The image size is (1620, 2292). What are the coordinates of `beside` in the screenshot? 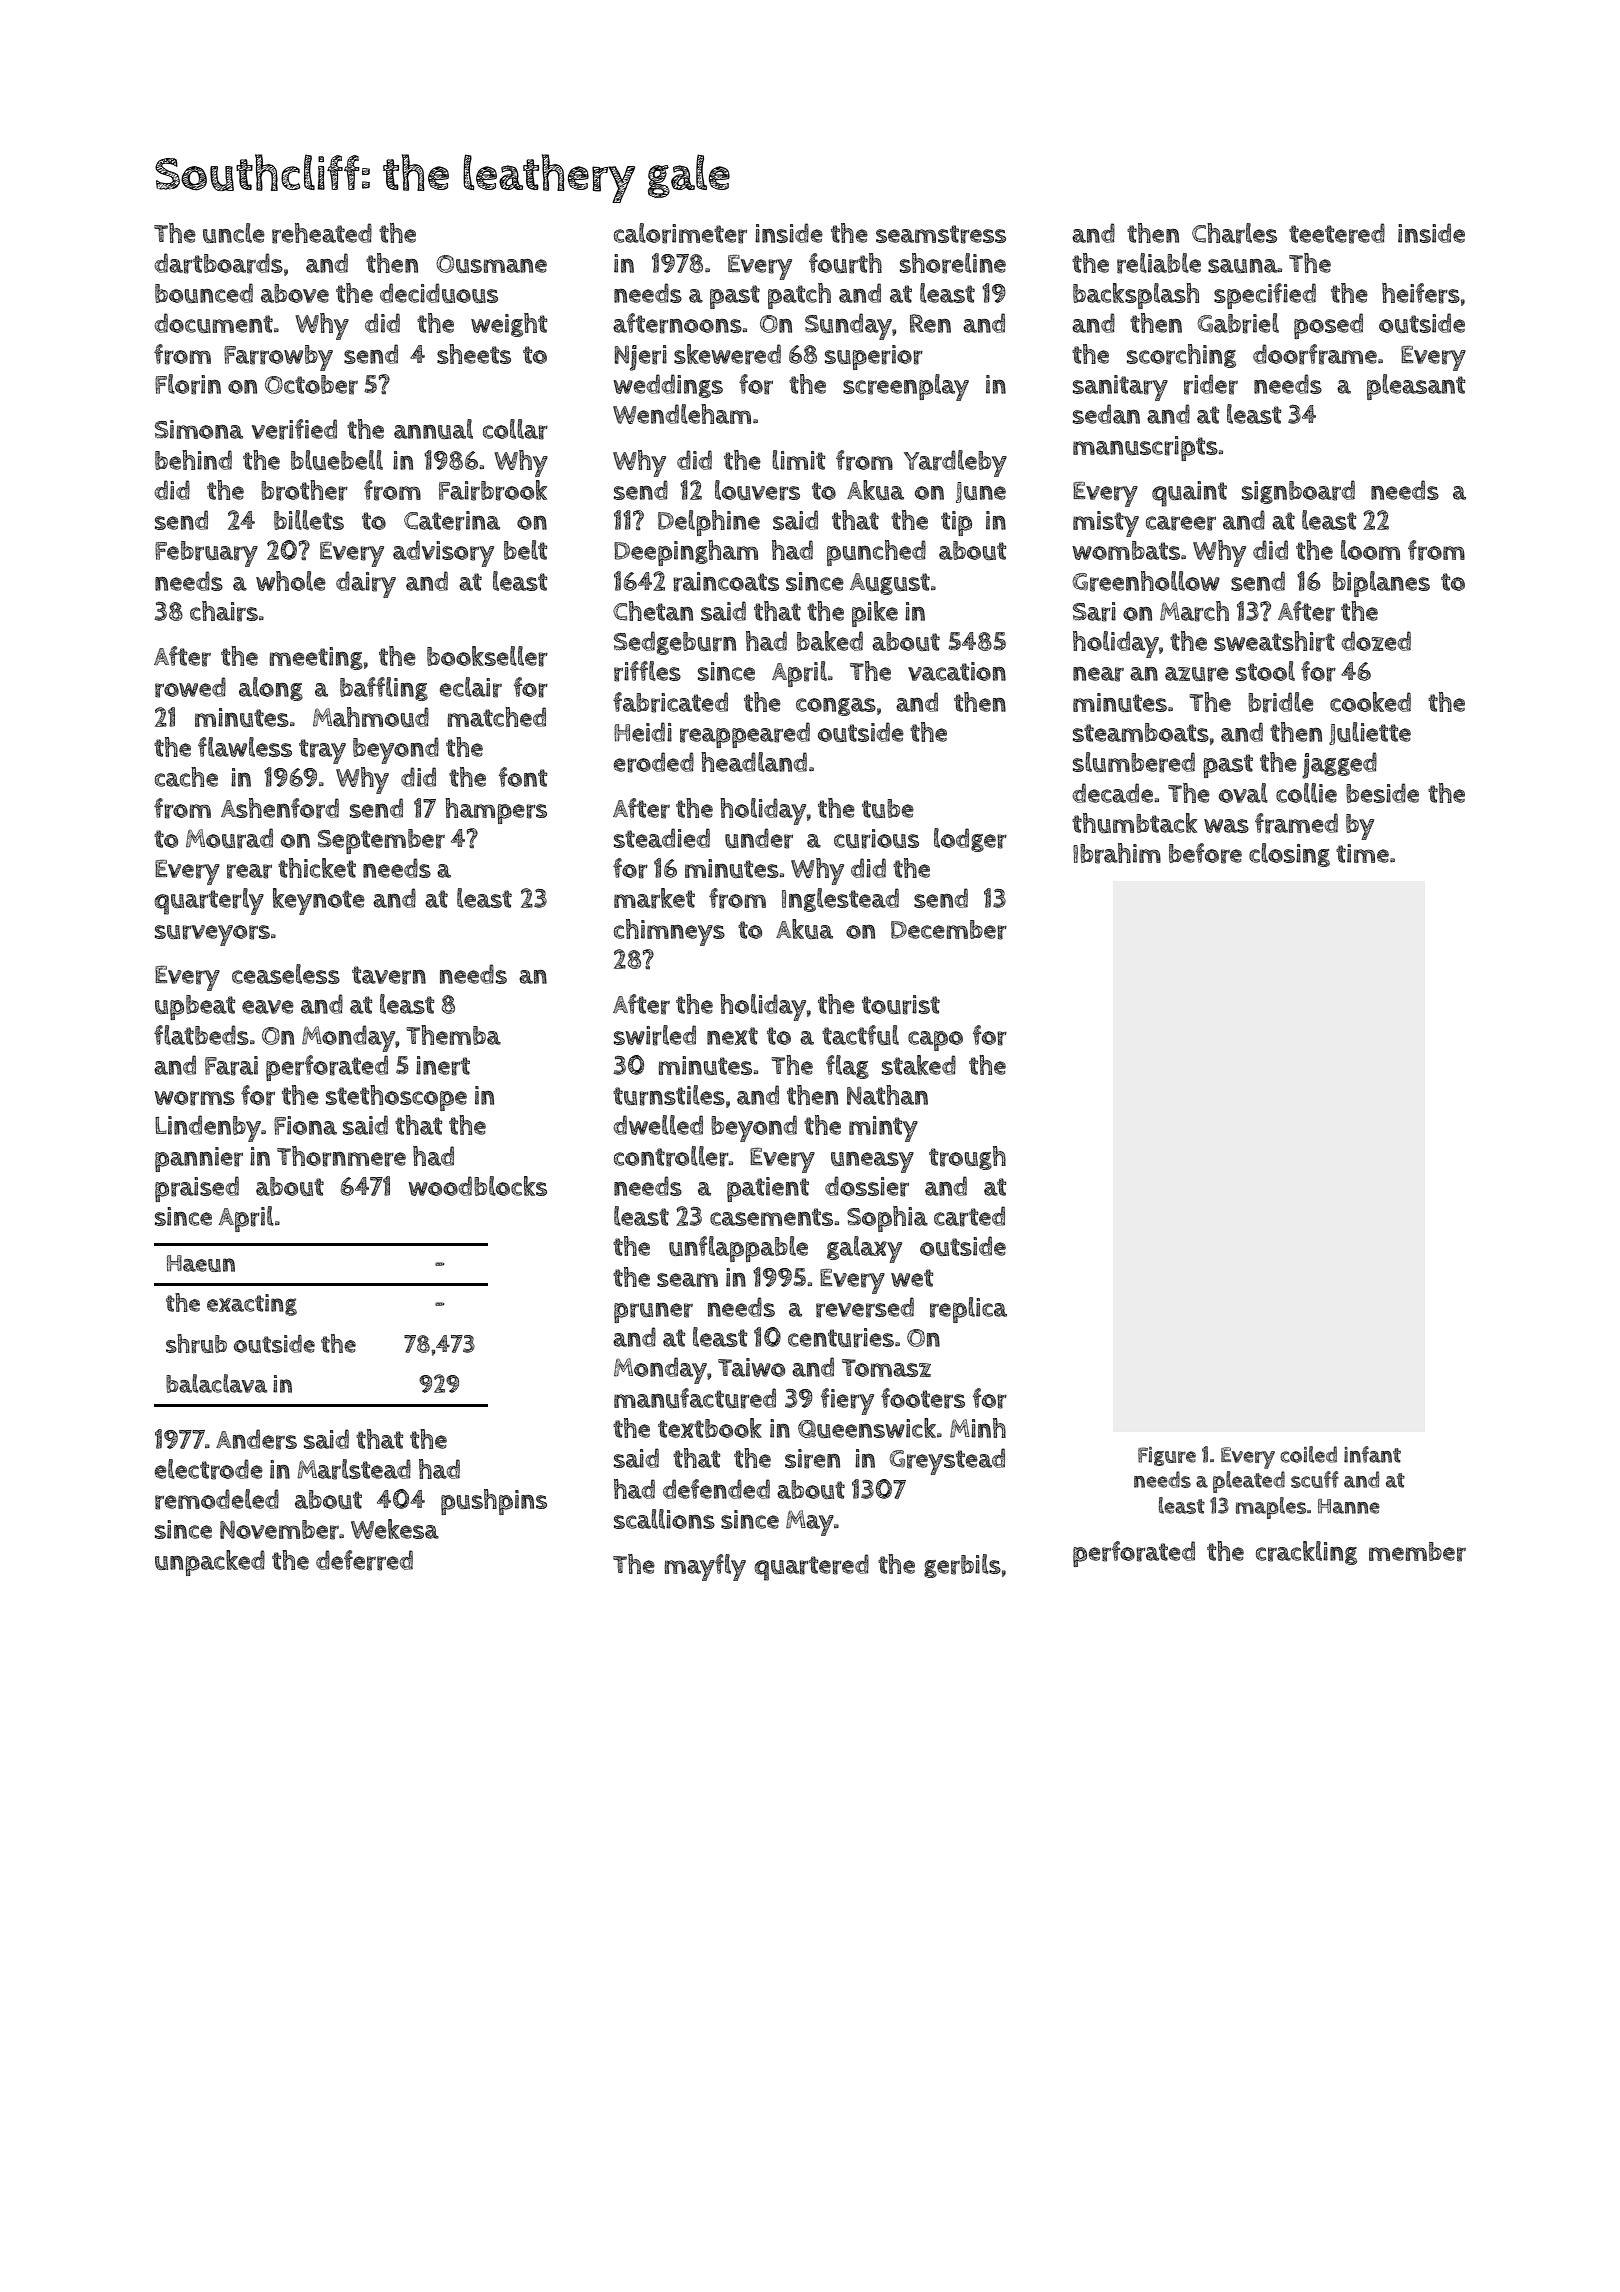 It's located at (1382, 793).
